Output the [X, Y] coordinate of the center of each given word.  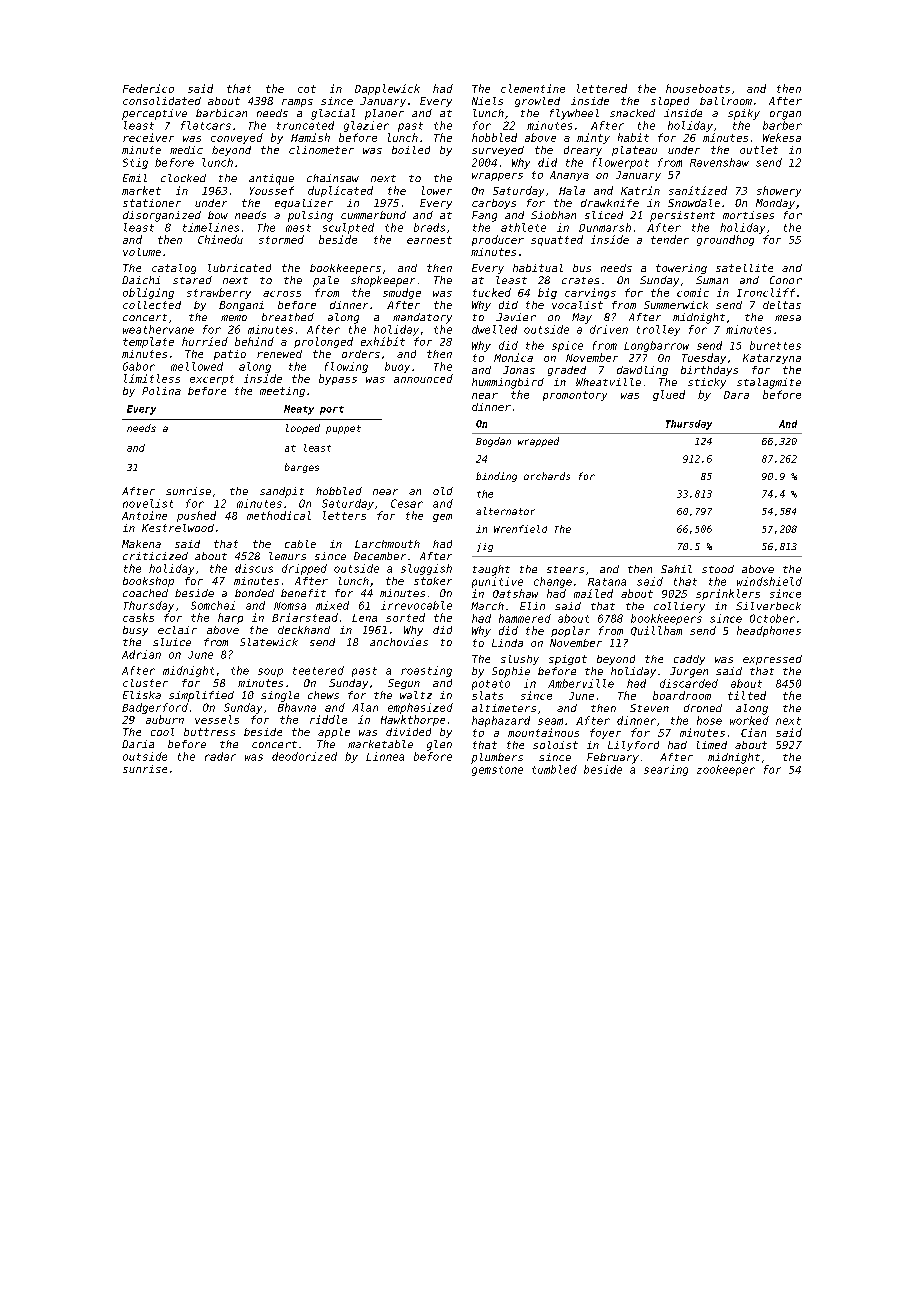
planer [384, 114]
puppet [343, 429]
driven [609, 329]
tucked [492, 292]
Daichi [141, 280]
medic [186, 150]
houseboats [698, 88]
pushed [196, 516]
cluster [145, 683]
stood [718, 569]
